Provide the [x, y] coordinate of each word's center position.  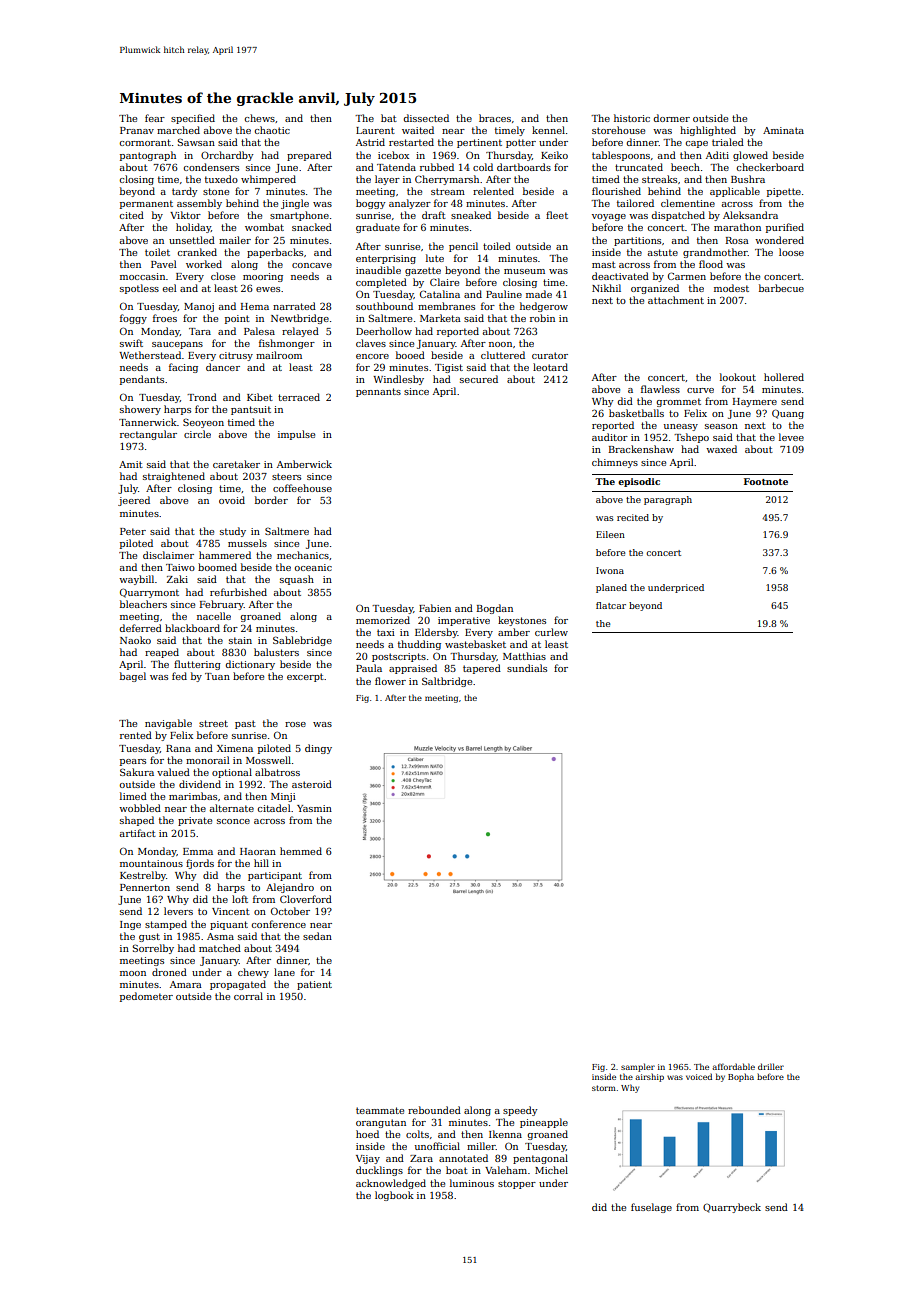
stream [448, 191]
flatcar [611, 605]
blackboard [192, 628]
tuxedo [221, 179]
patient [314, 985]
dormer [671, 118]
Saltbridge [447, 682]
